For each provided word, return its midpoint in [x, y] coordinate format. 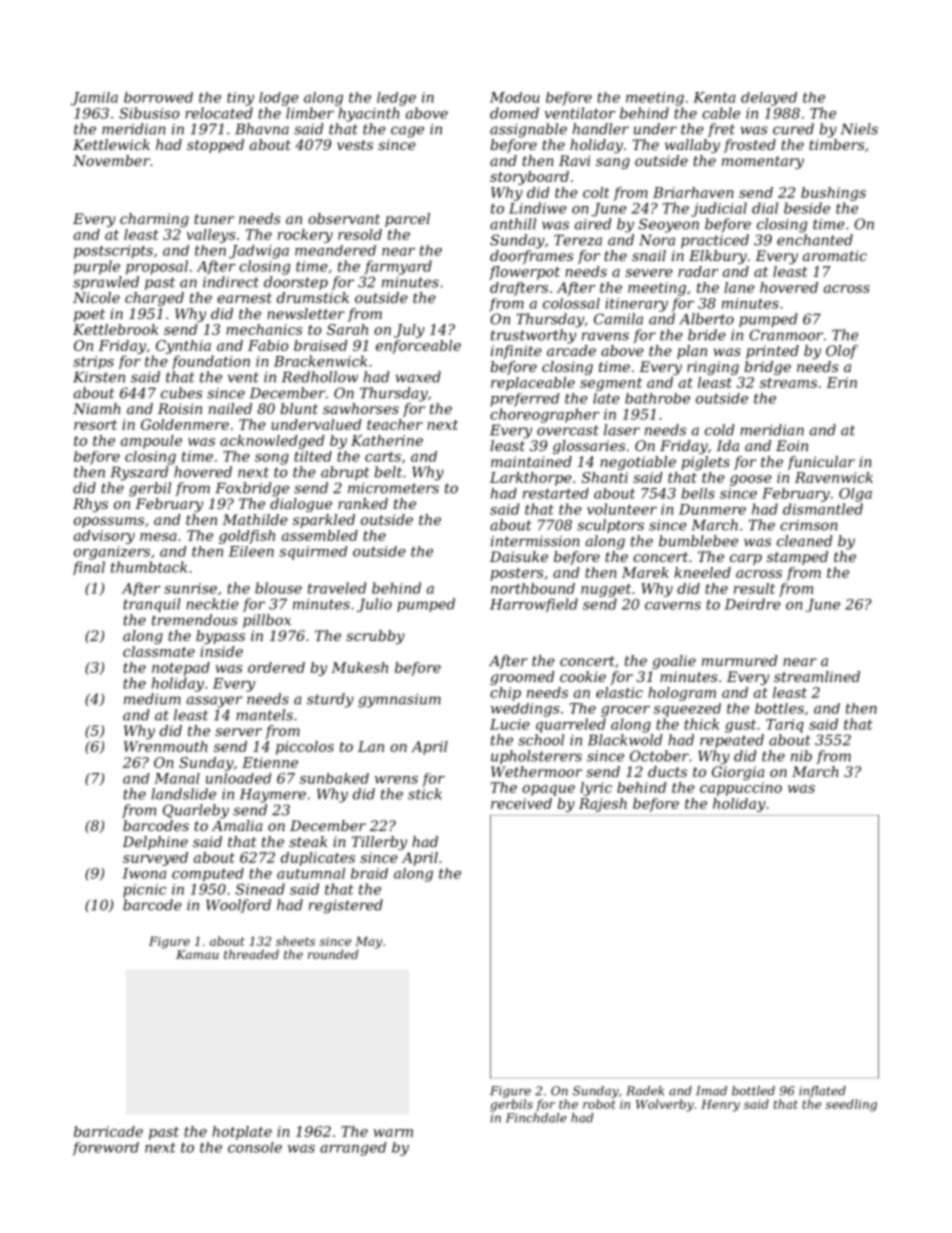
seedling [851, 1105]
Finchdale [536, 1118]
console [255, 1147]
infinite [516, 352]
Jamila [94, 99]
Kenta [714, 97]
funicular [821, 463]
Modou [515, 97]
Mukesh [359, 667]
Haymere [273, 795]
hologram [682, 694]
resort [95, 425]
